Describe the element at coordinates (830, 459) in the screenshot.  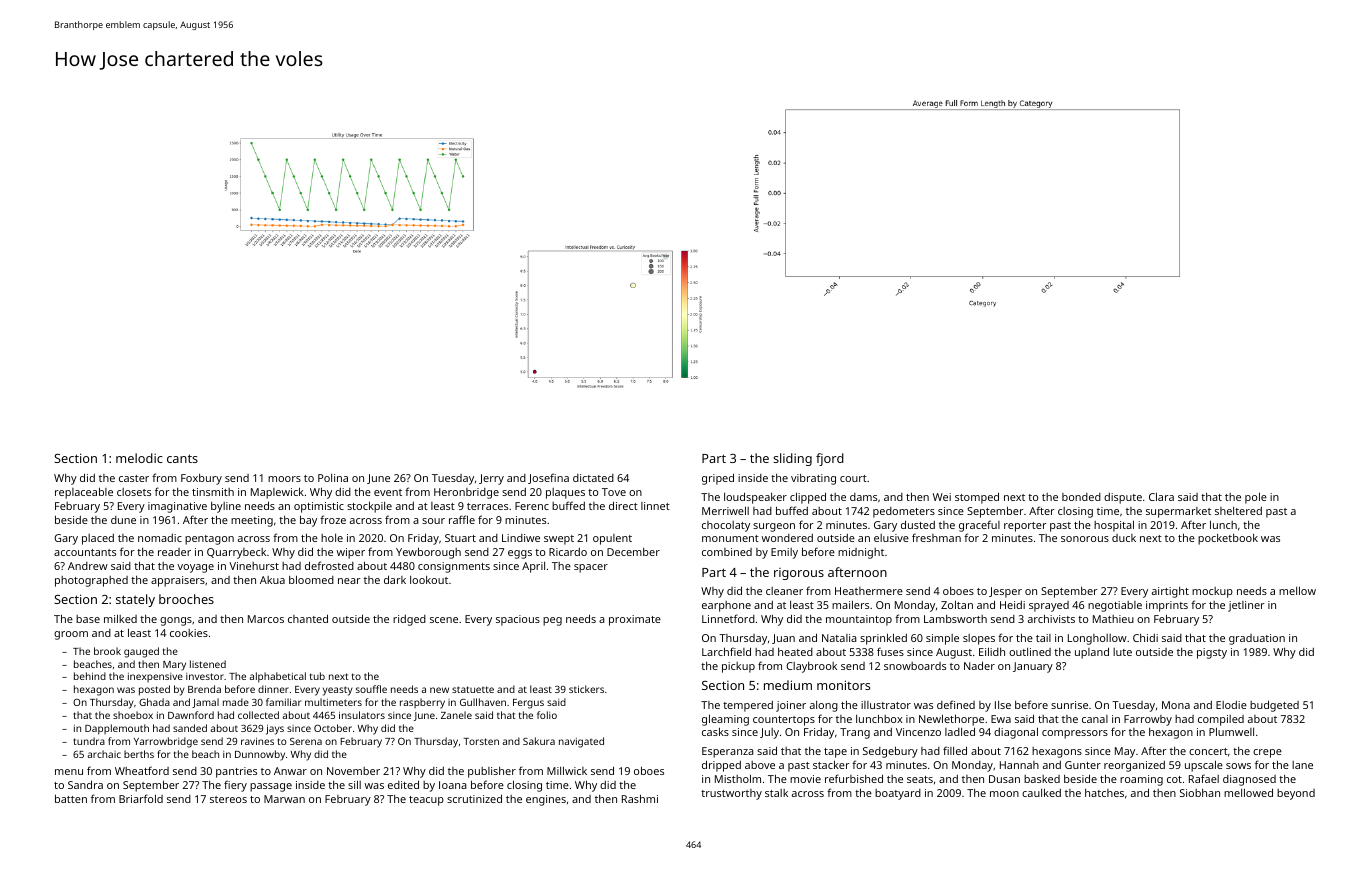
I see `fjord` at that location.
